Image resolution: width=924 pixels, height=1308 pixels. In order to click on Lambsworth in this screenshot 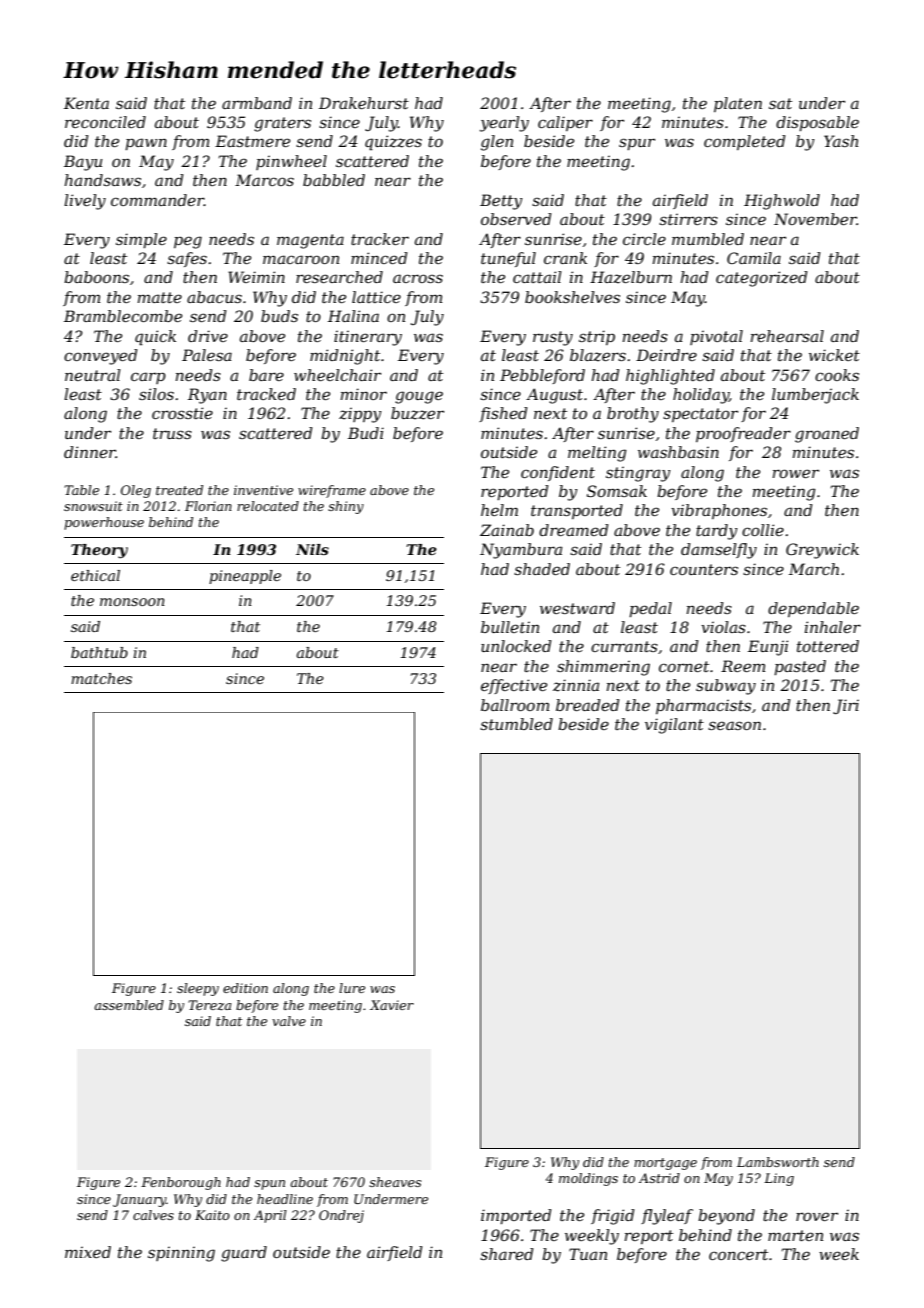, I will do `click(778, 1162)`.
